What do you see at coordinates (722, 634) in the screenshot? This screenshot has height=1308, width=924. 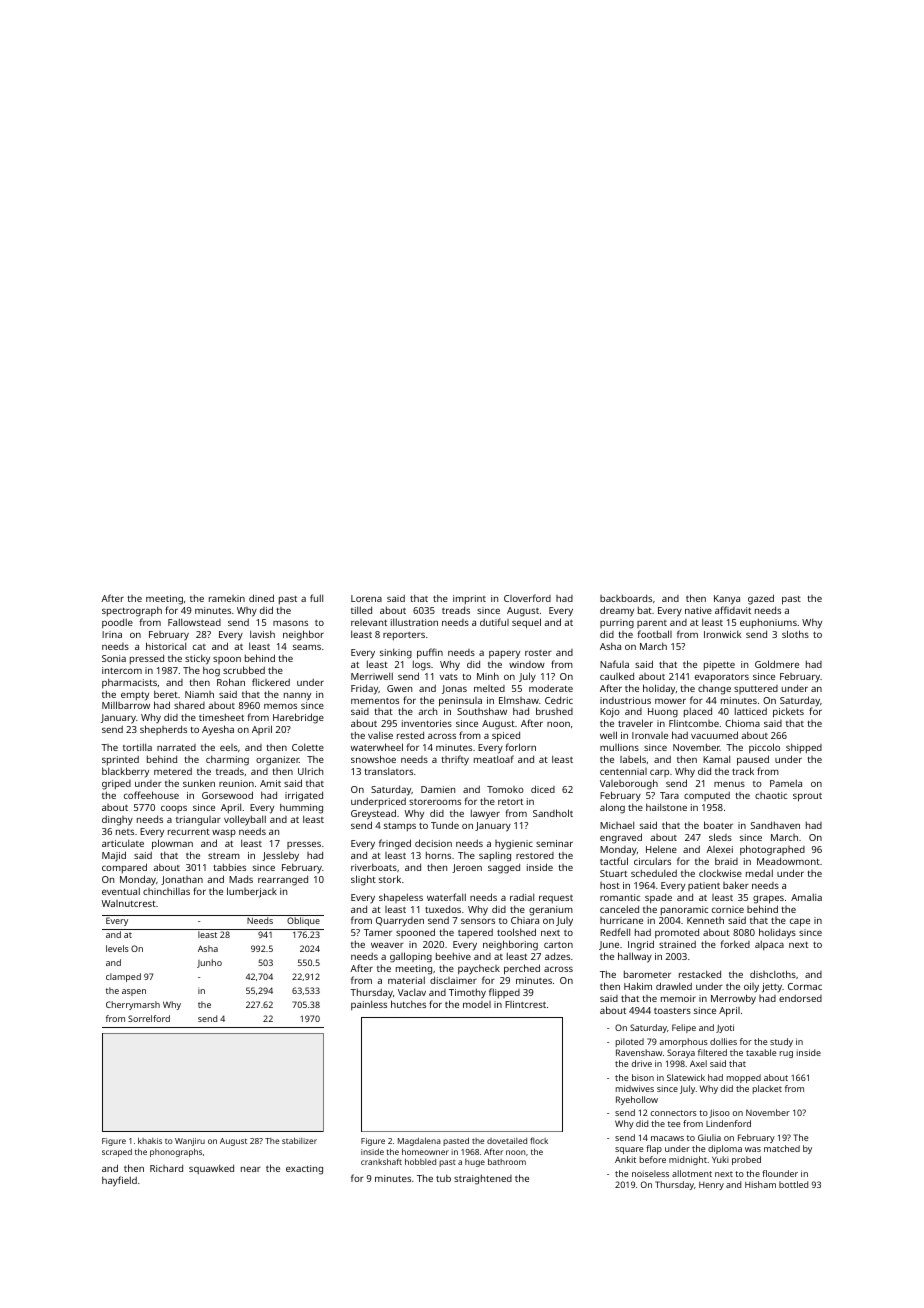 I see `Ironwick` at bounding box center [722, 634].
